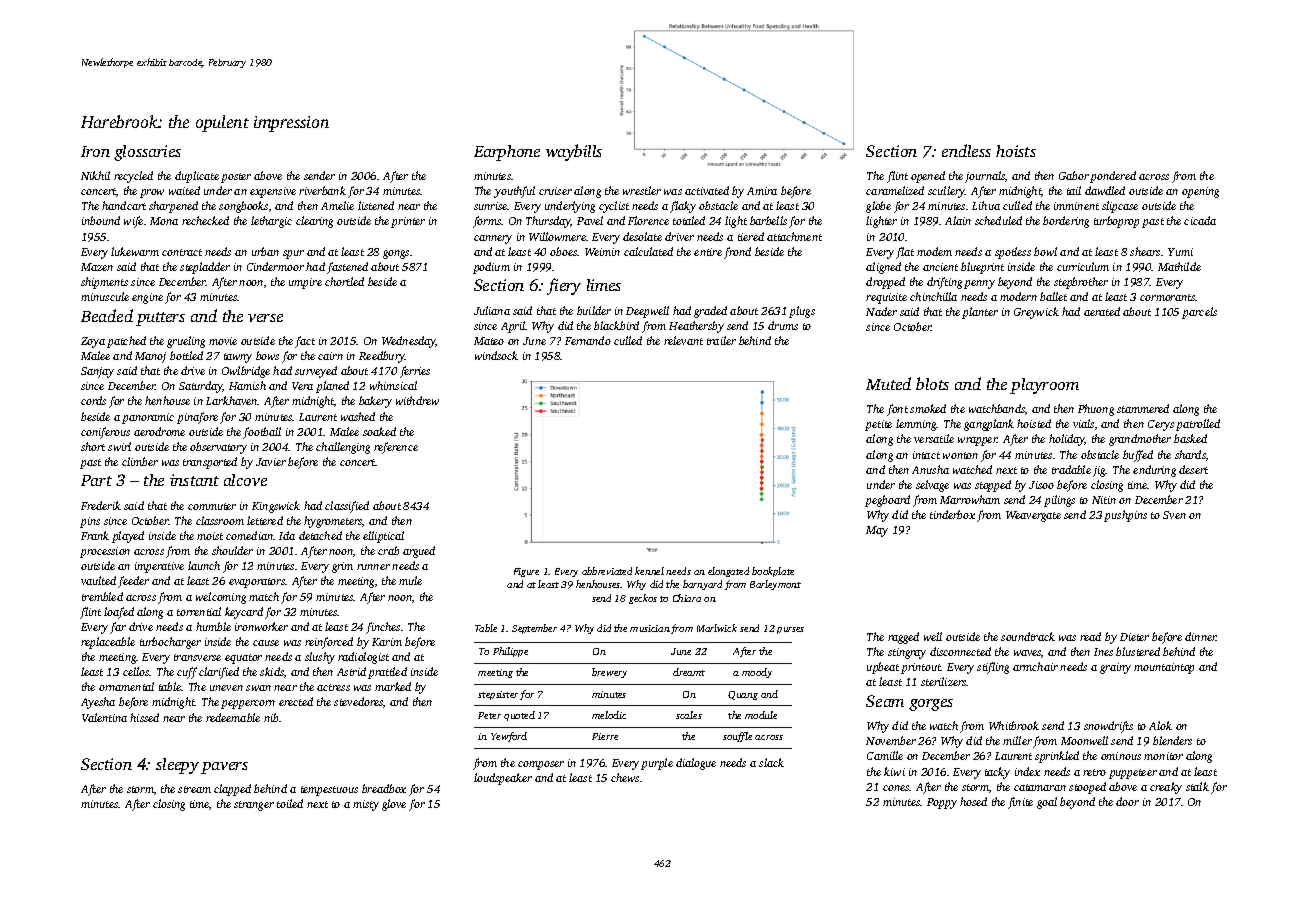 This image has width=1308, height=924. I want to click on glove, so click(394, 805).
